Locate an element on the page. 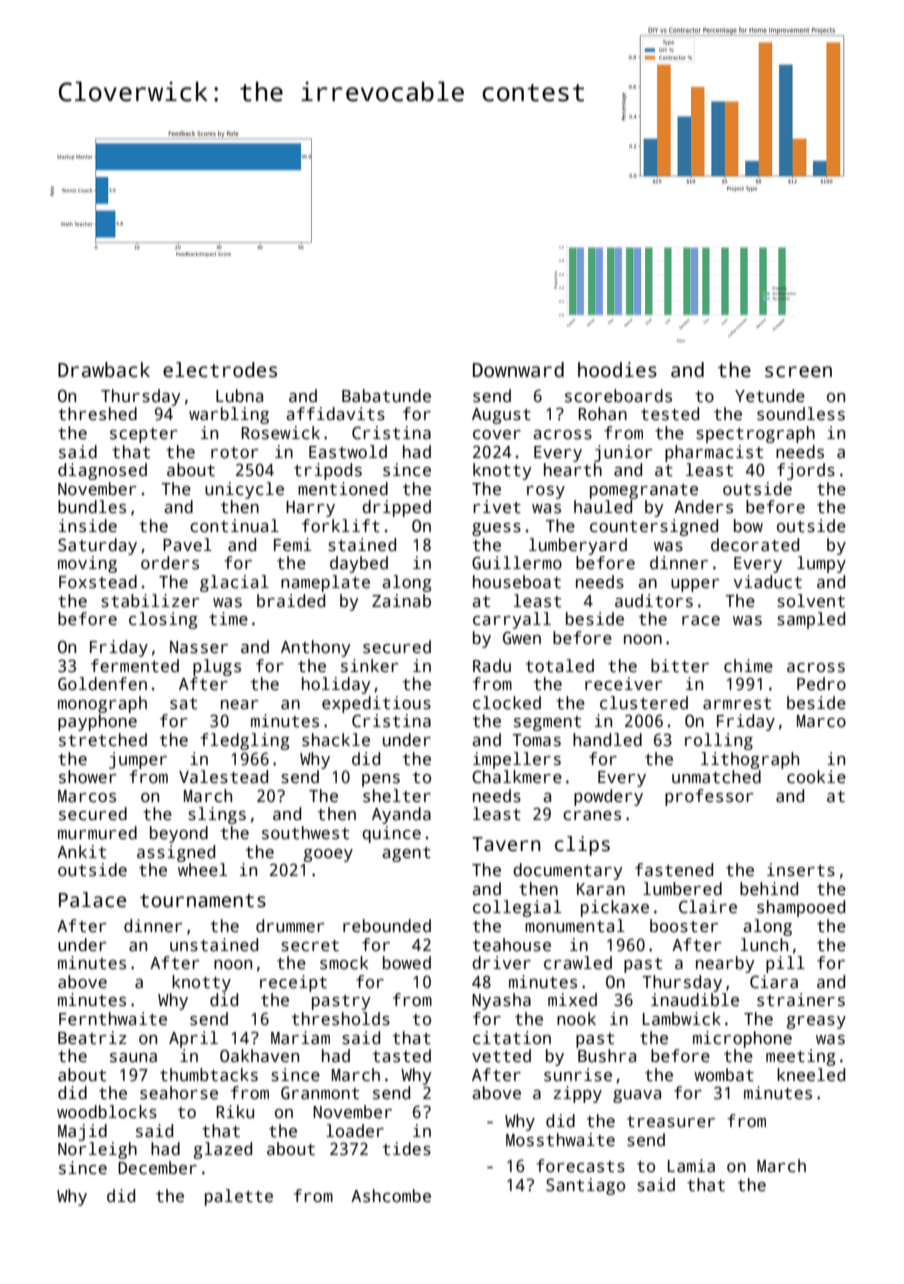  hoodies is located at coordinates (617, 370).
